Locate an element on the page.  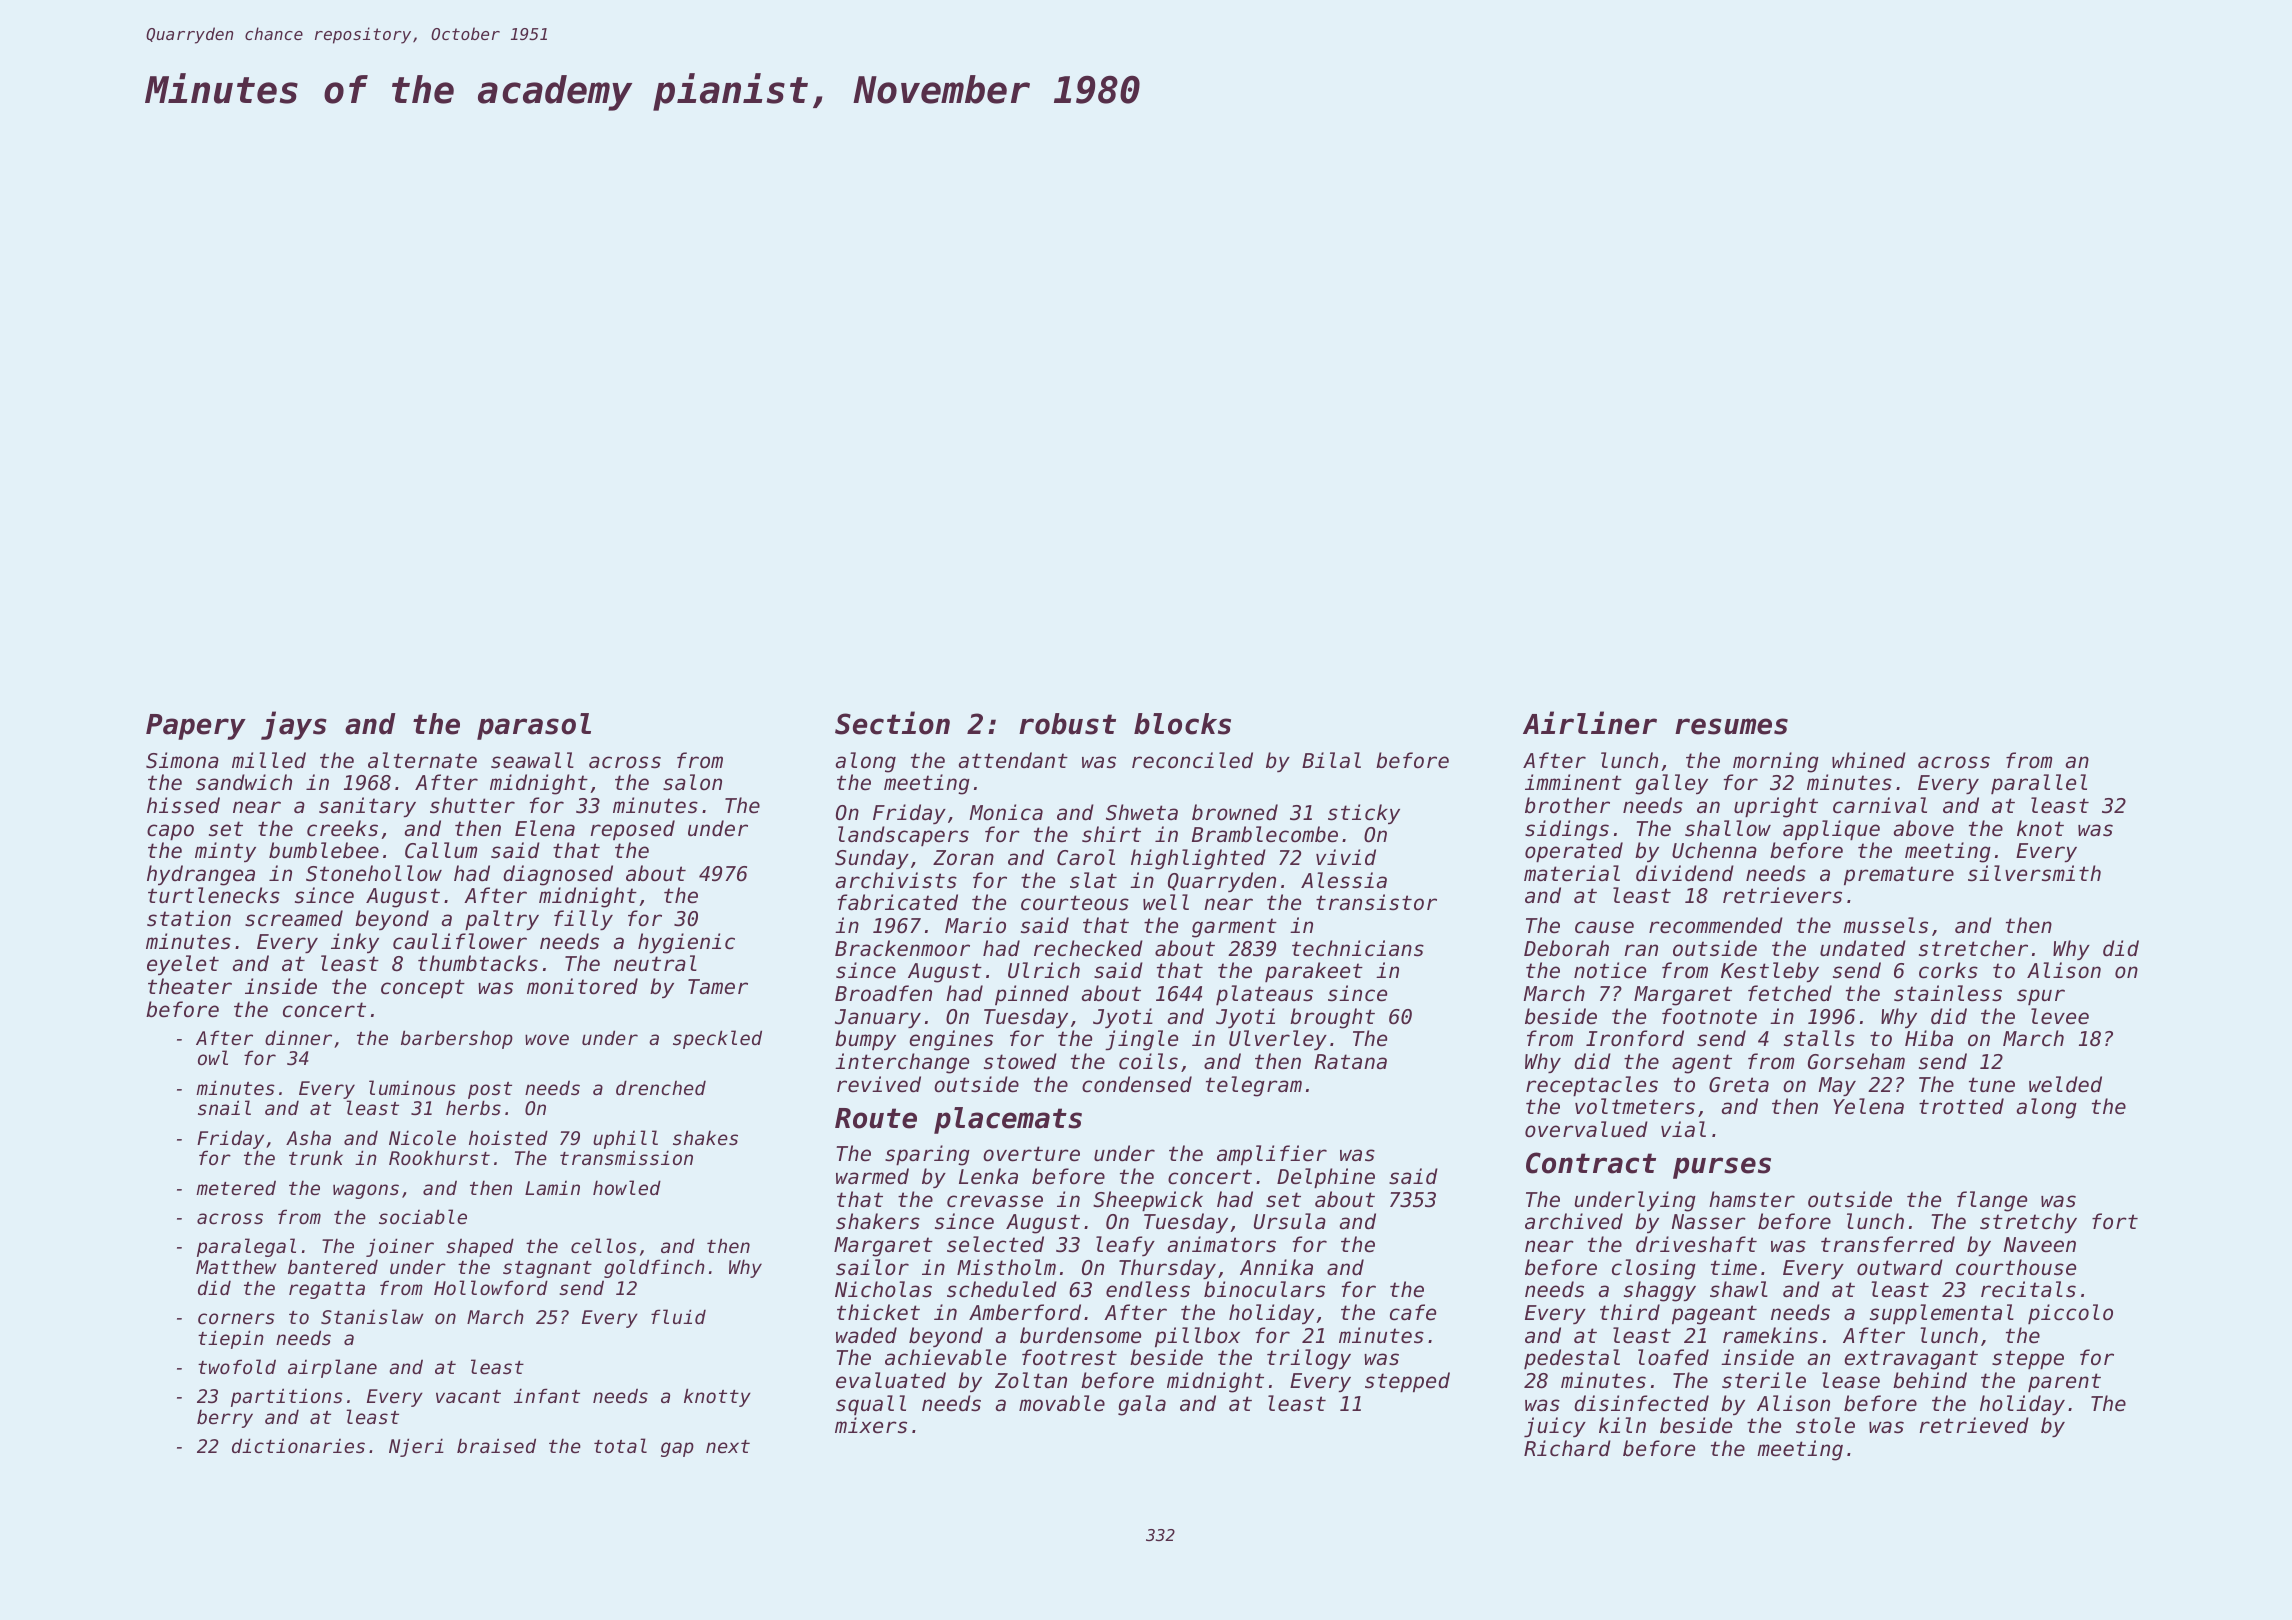
sociable is located at coordinates (423, 1216).
